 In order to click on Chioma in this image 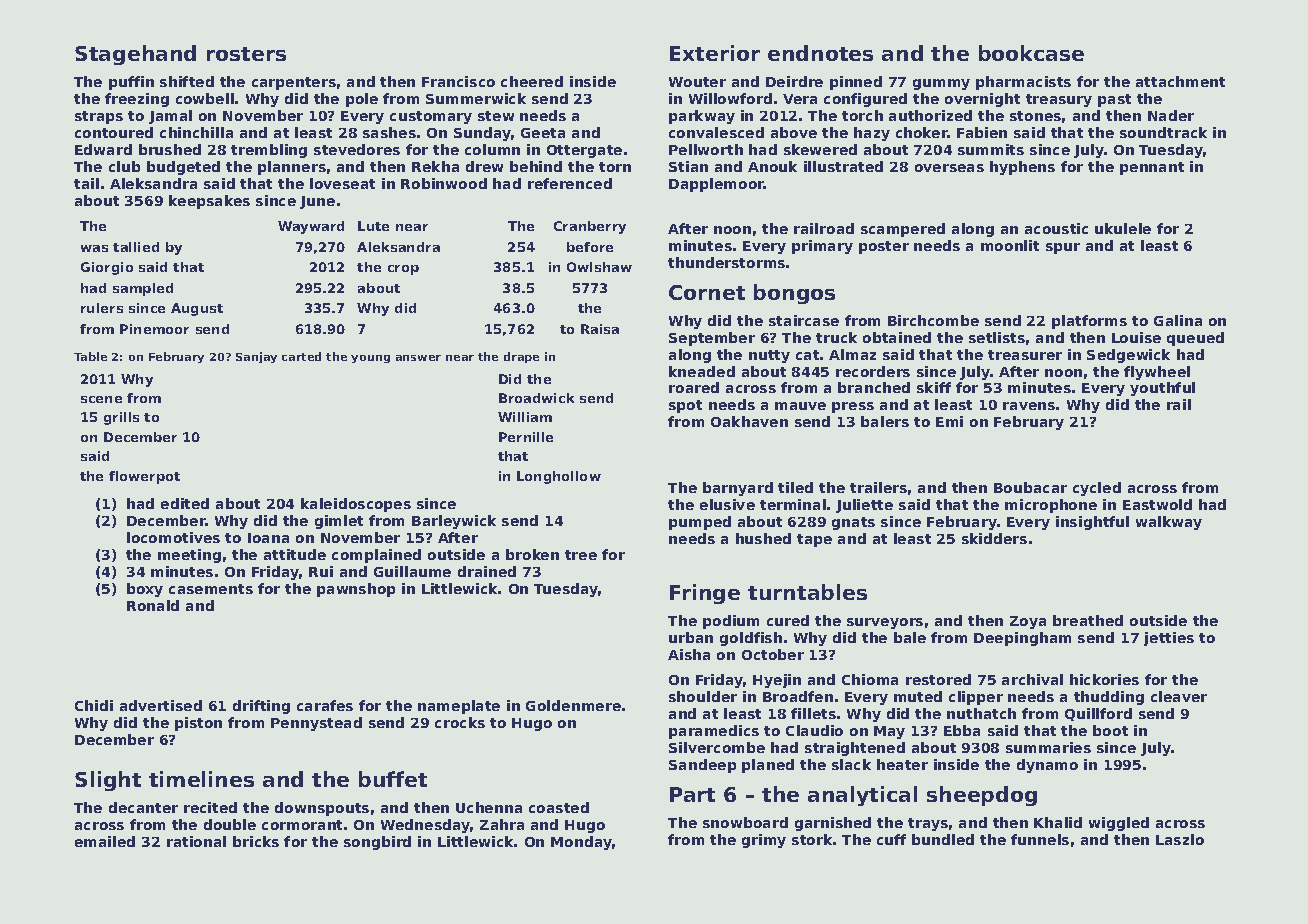, I will do `click(870, 679)`.
